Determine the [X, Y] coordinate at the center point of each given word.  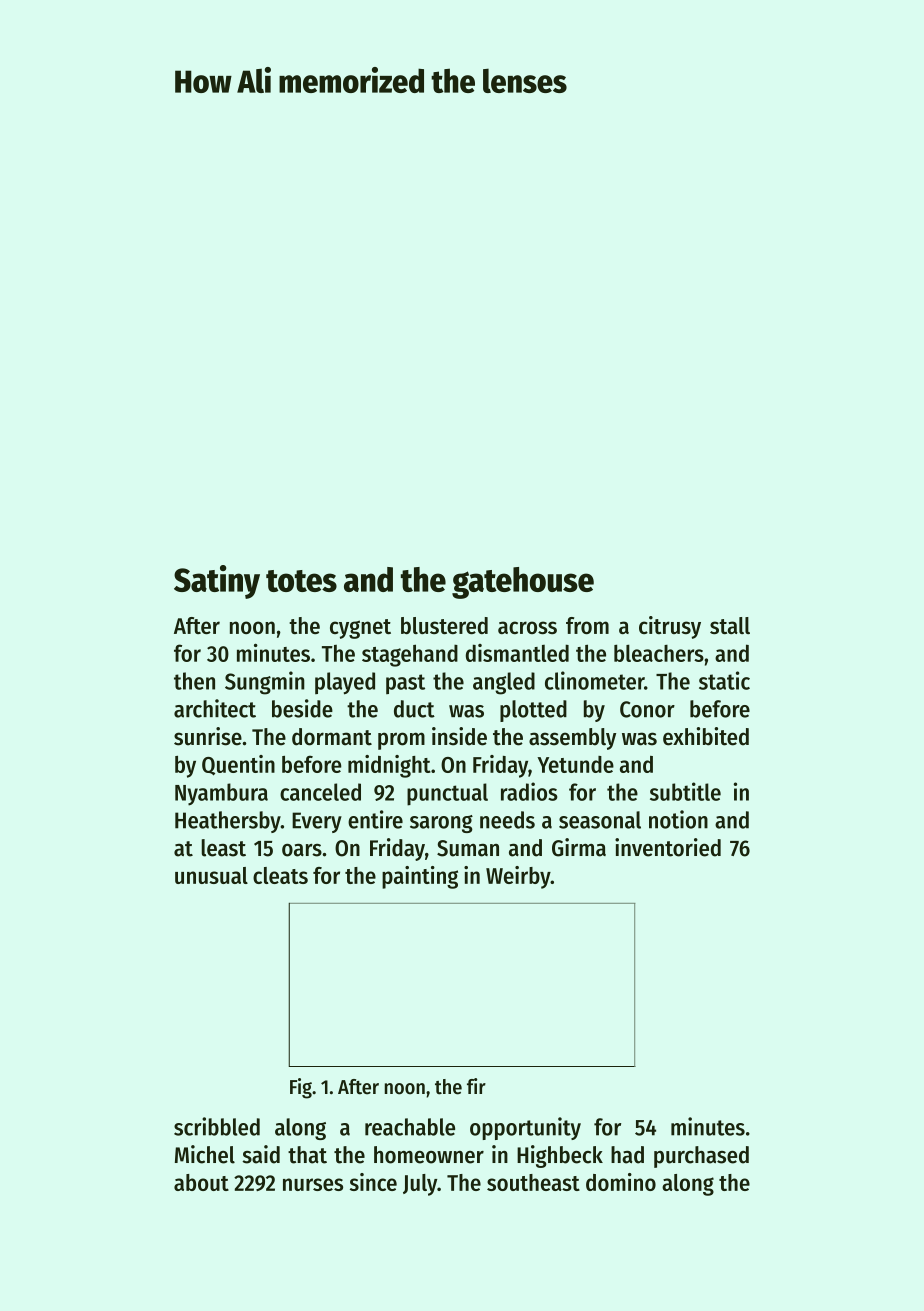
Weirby [518, 877]
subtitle [685, 791]
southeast [533, 1182]
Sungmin [265, 683]
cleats [280, 875]
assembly [572, 739]
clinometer [594, 680]
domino [621, 1182]
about [201, 1182]
